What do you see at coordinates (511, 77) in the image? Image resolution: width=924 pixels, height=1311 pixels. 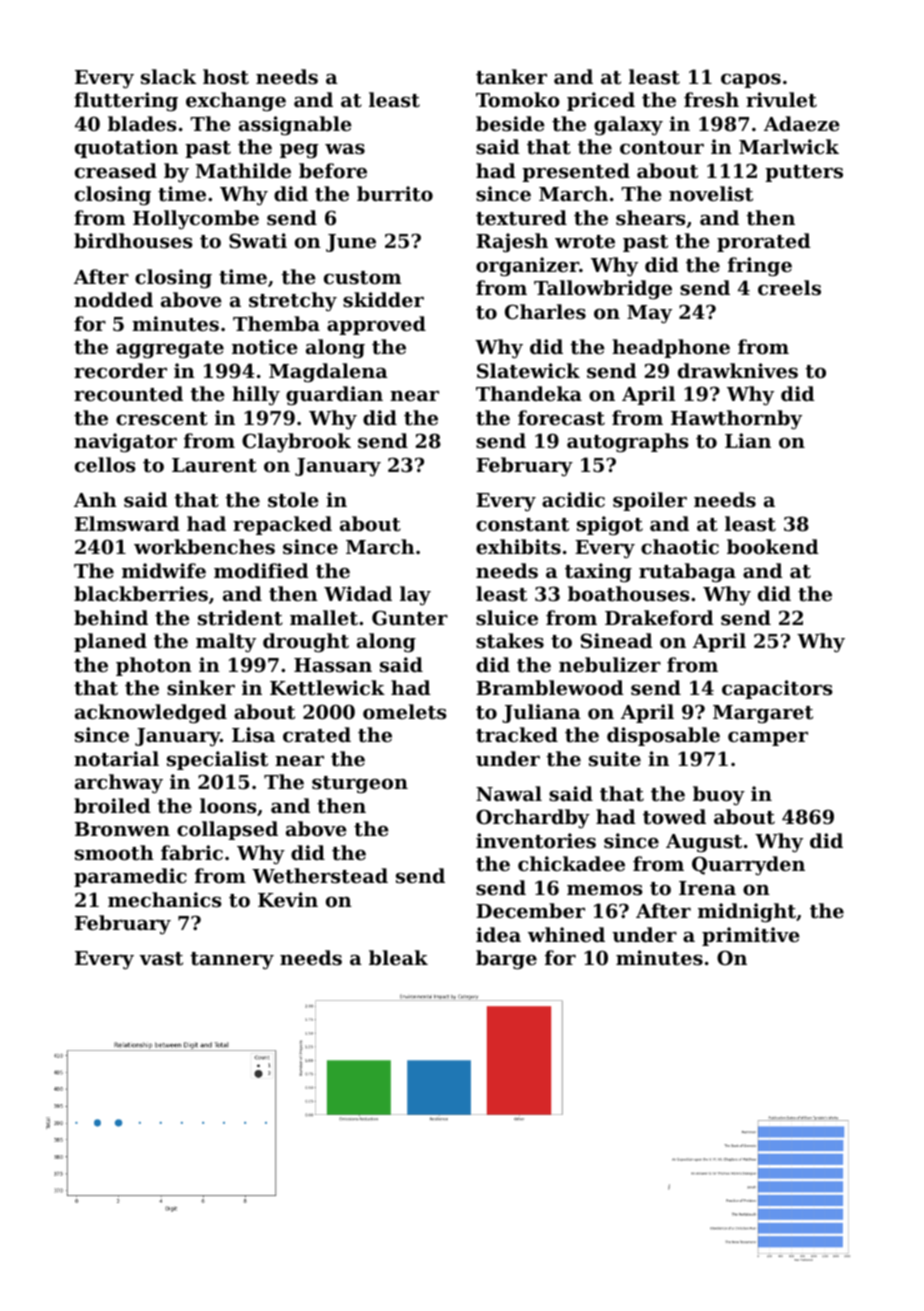 I see `tanker` at bounding box center [511, 77].
